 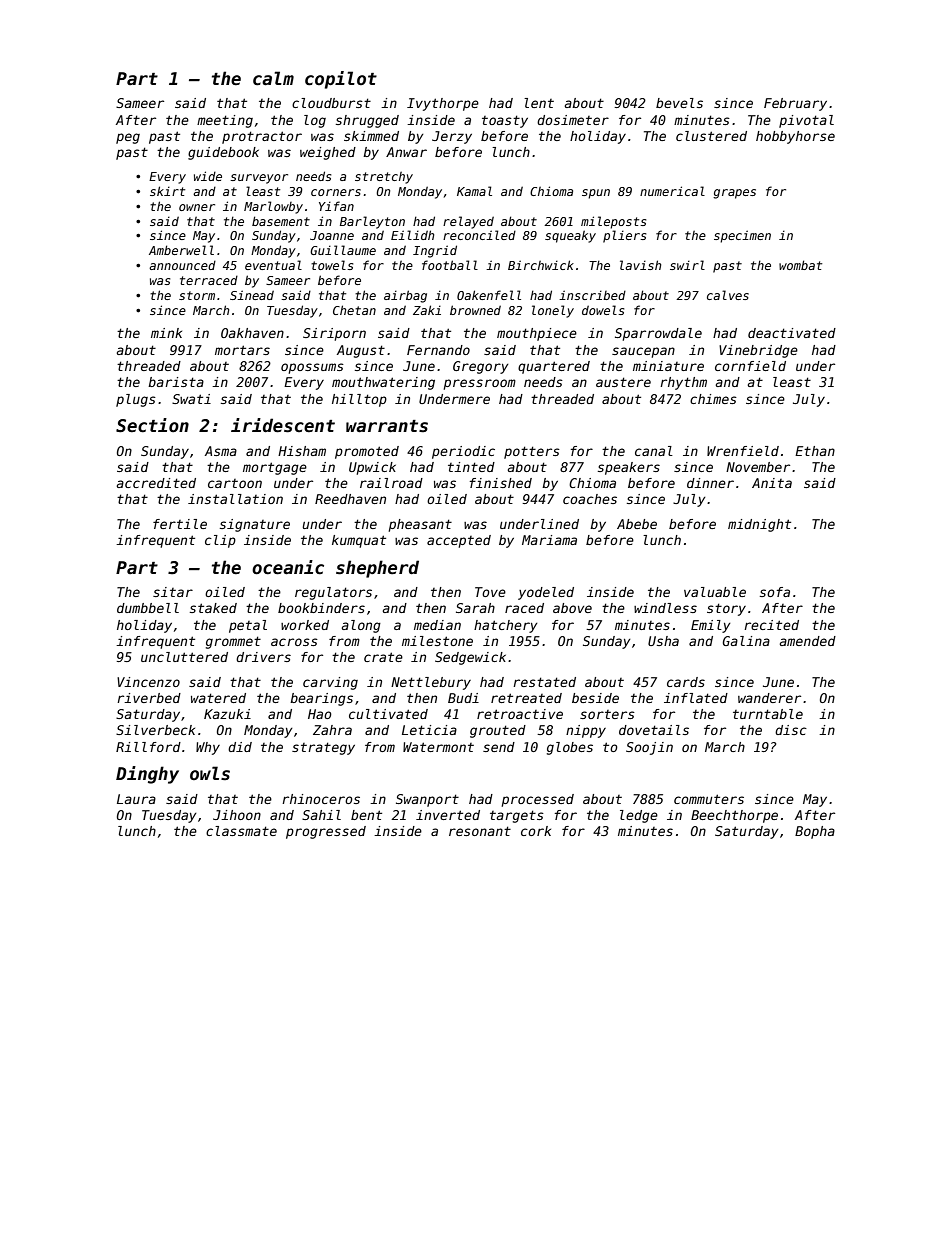 What do you see at coordinates (180, 524) in the page?
I see `fertile` at bounding box center [180, 524].
